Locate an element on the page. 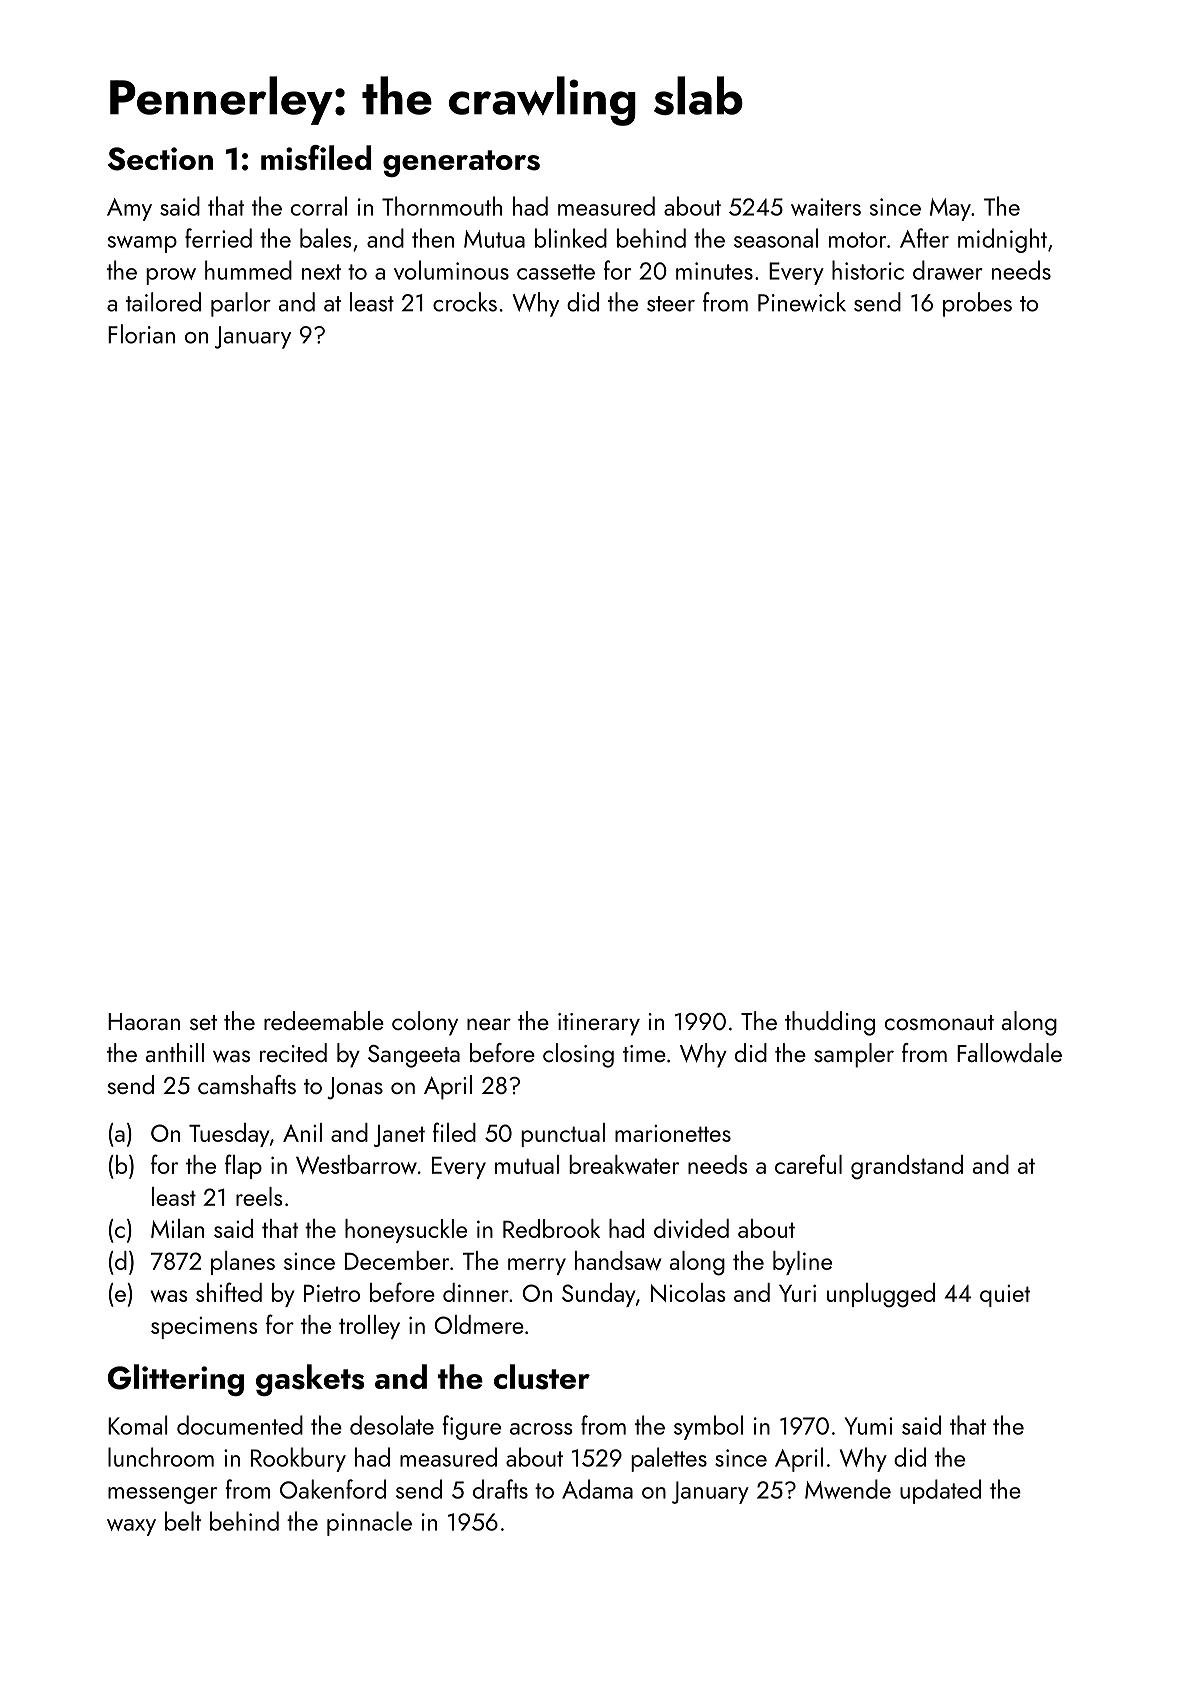 The width and height of the document is (1177, 1704). probes is located at coordinates (977, 304).
